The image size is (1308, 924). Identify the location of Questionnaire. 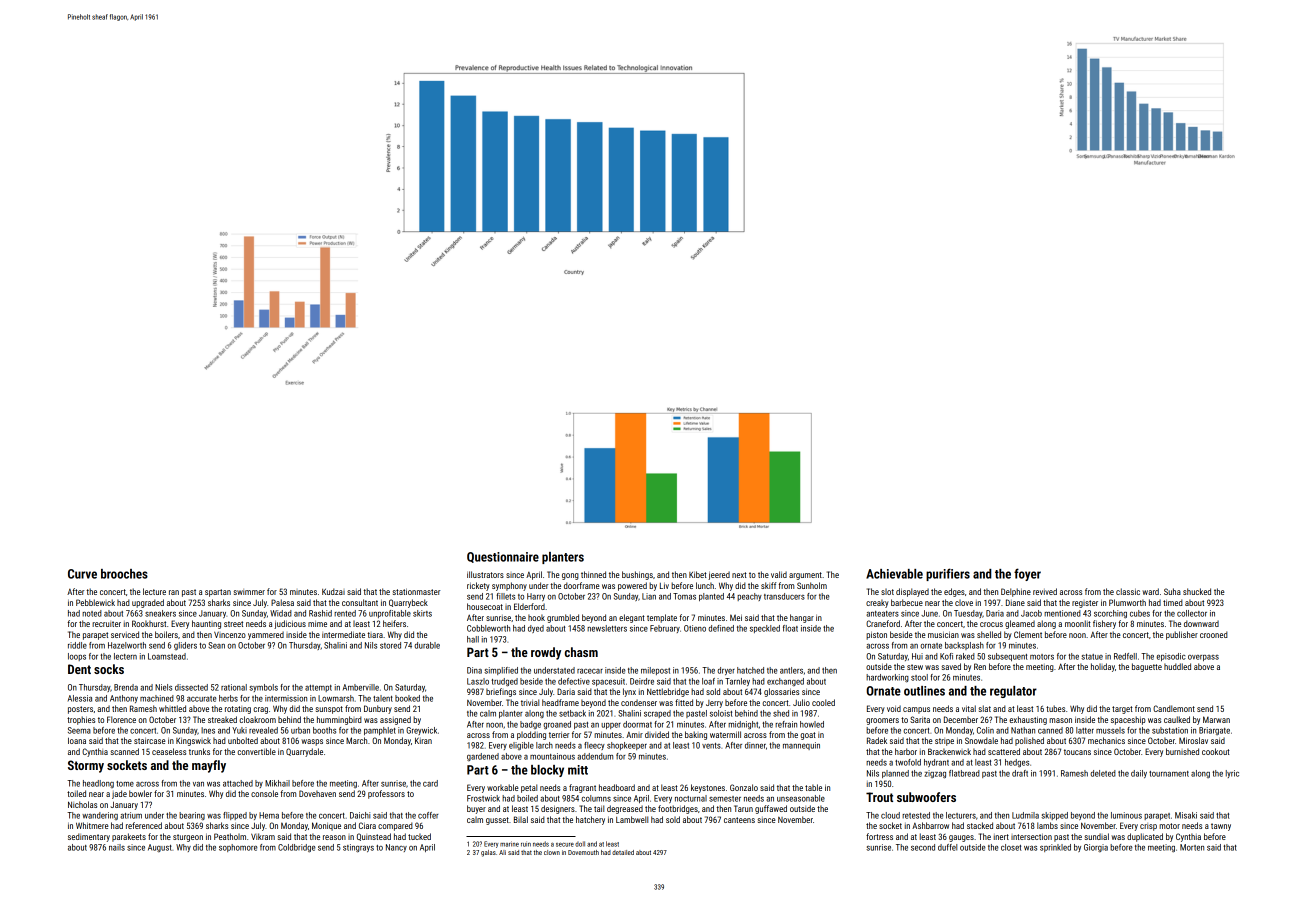
(503, 557).
